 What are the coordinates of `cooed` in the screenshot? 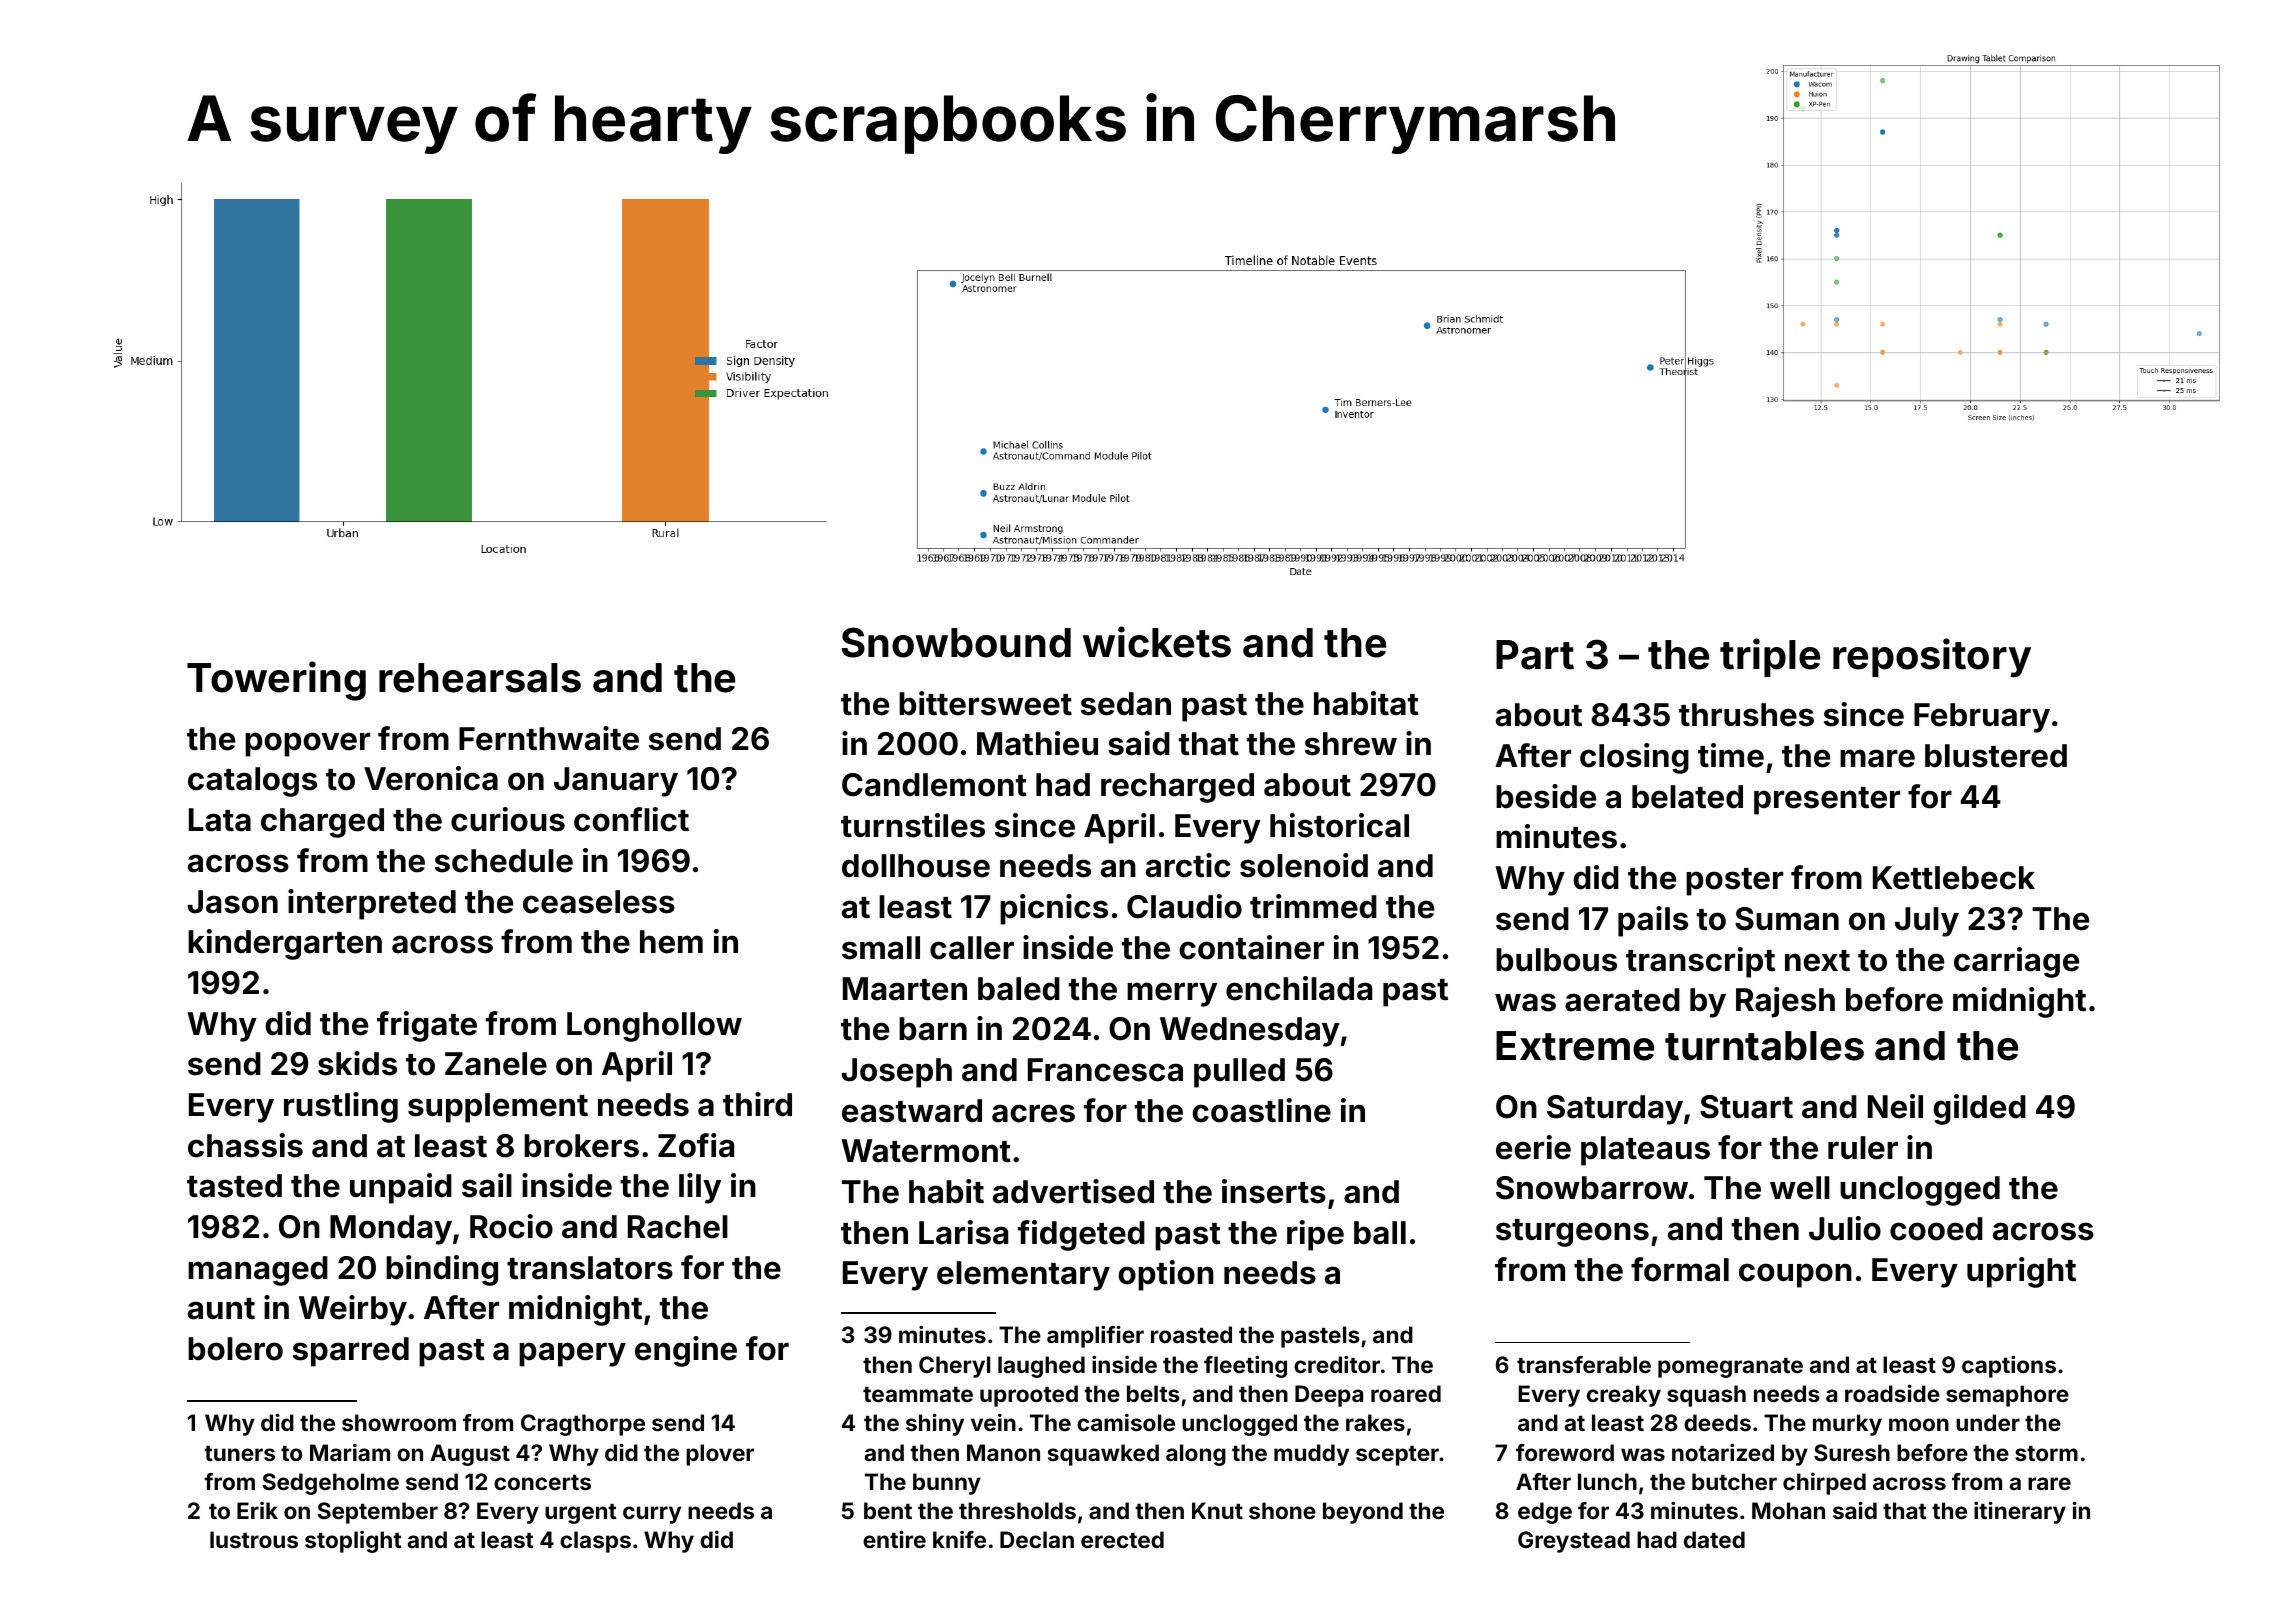 It's located at (1936, 1229).
